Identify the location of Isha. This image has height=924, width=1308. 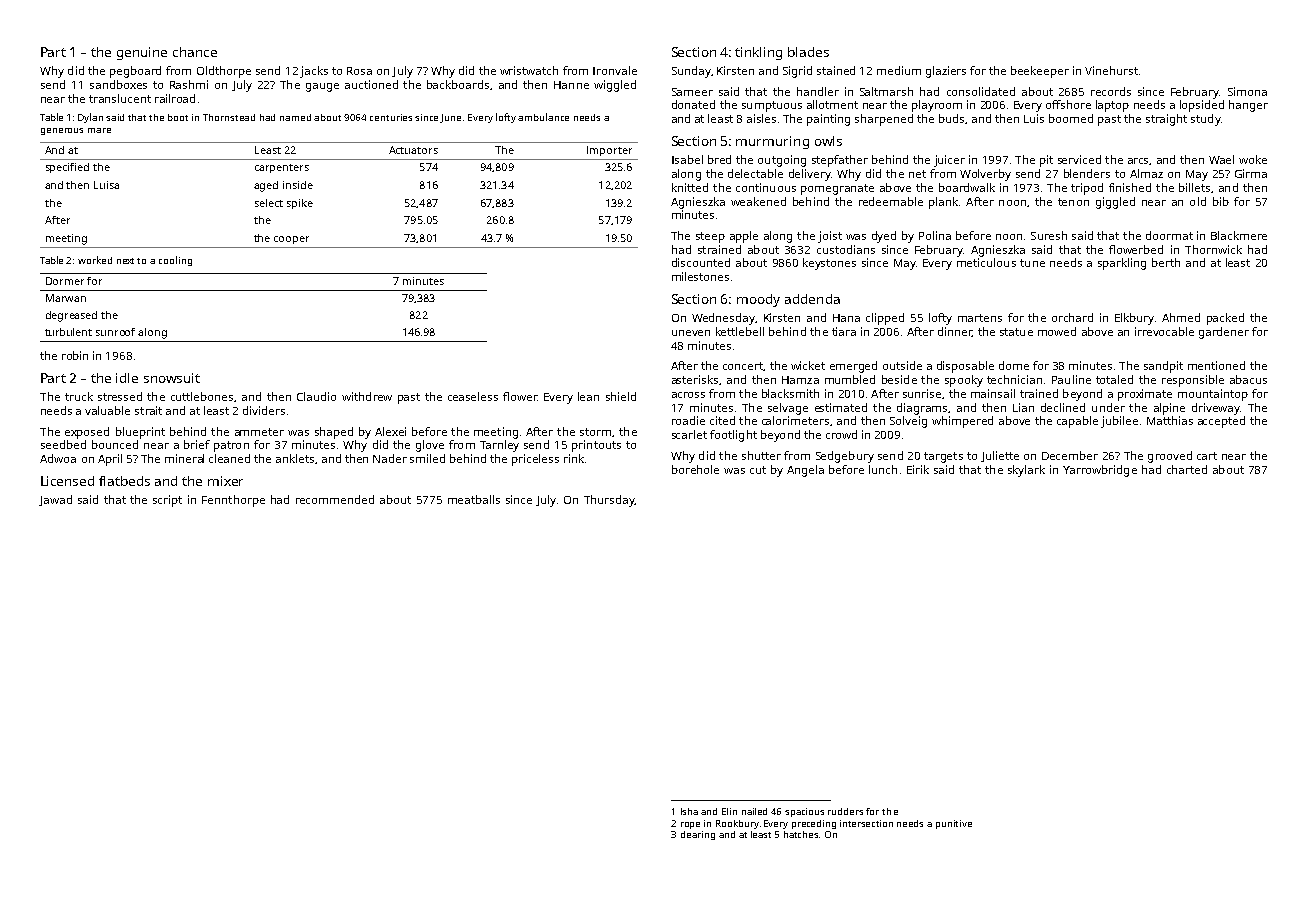
(689, 811).
